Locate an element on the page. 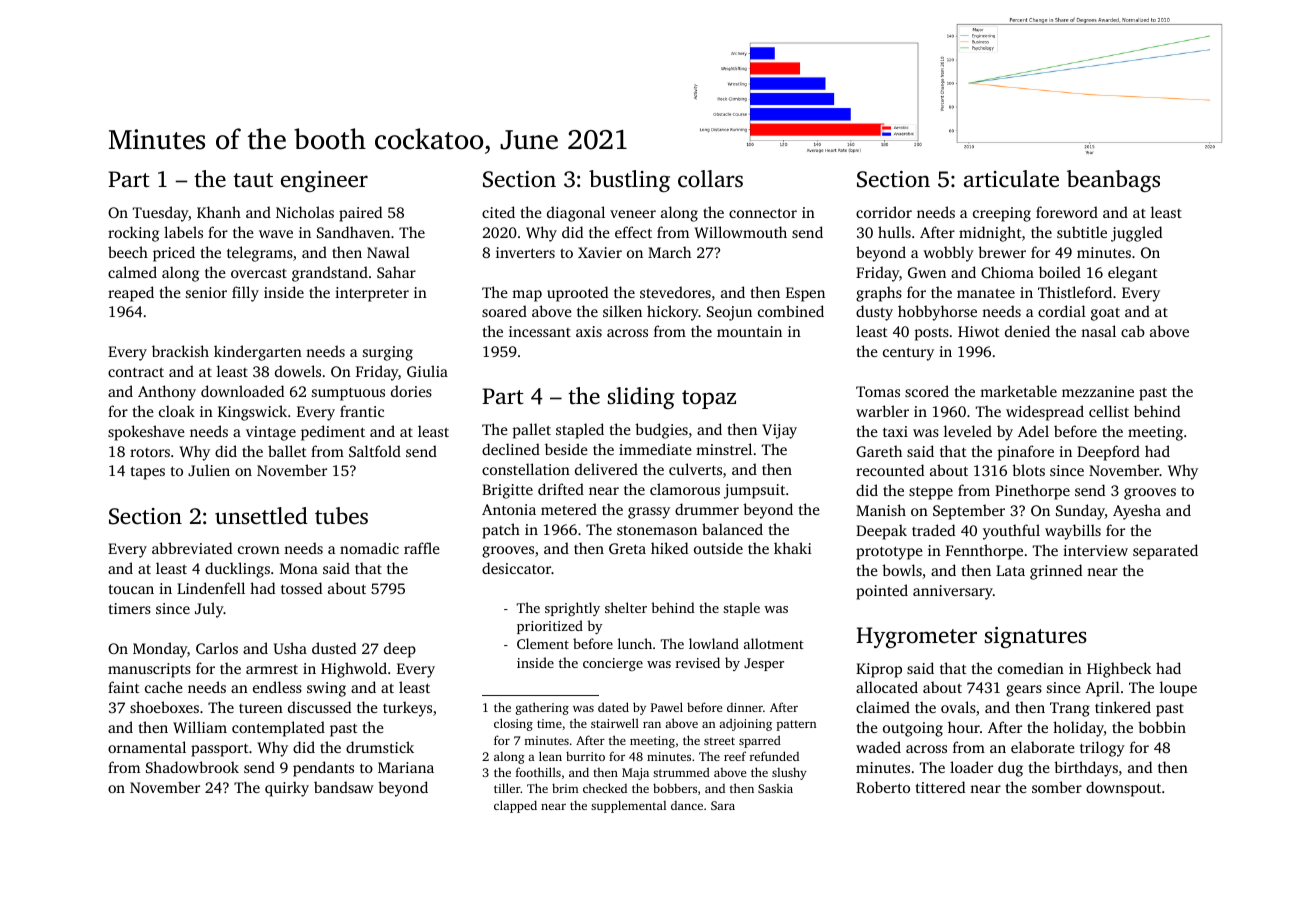 The width and height of the document is (1308, 924). cloak is located at coordinates (177, 411).
